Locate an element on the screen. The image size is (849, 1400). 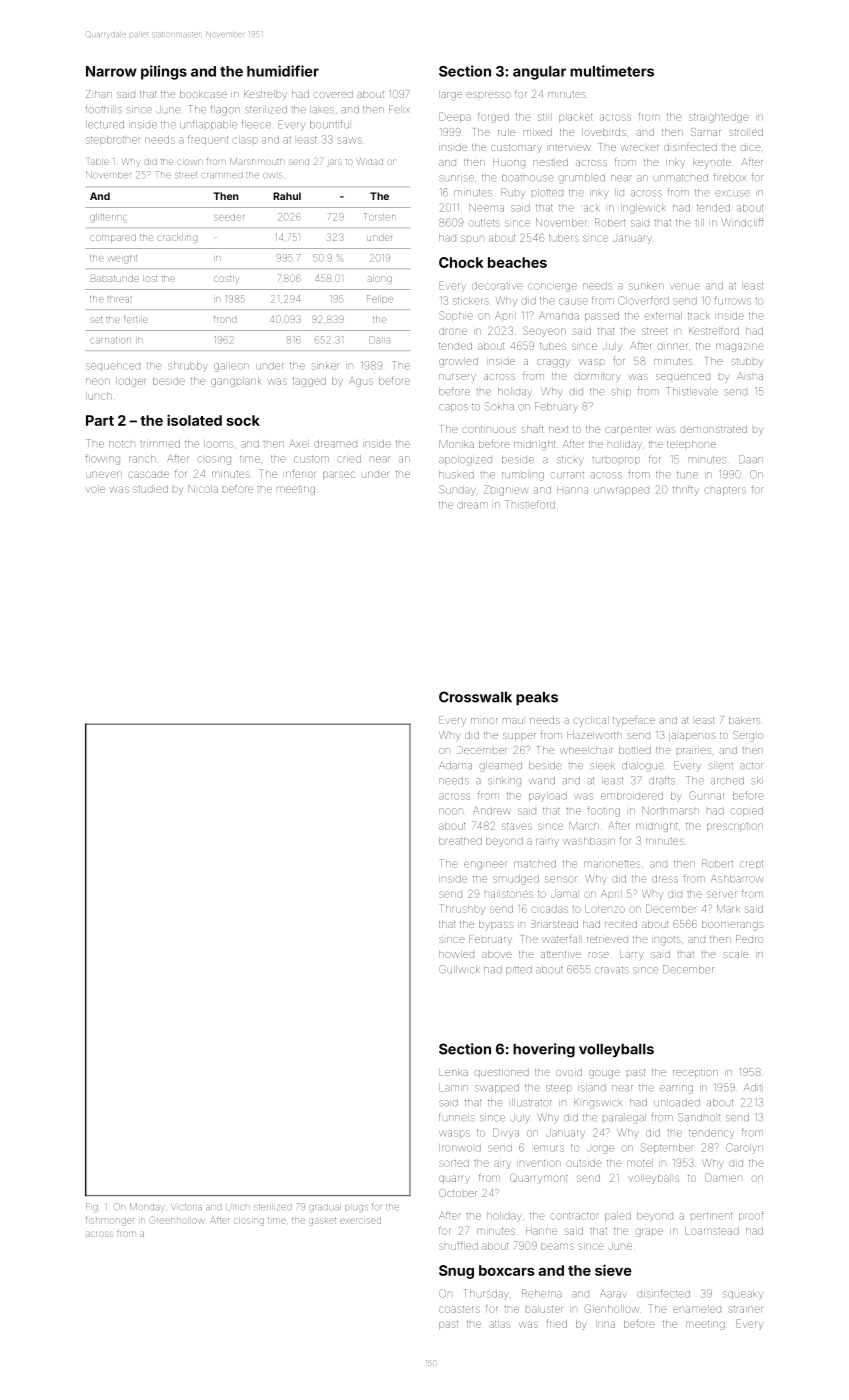
vole is located at coordinates (95, 489).
